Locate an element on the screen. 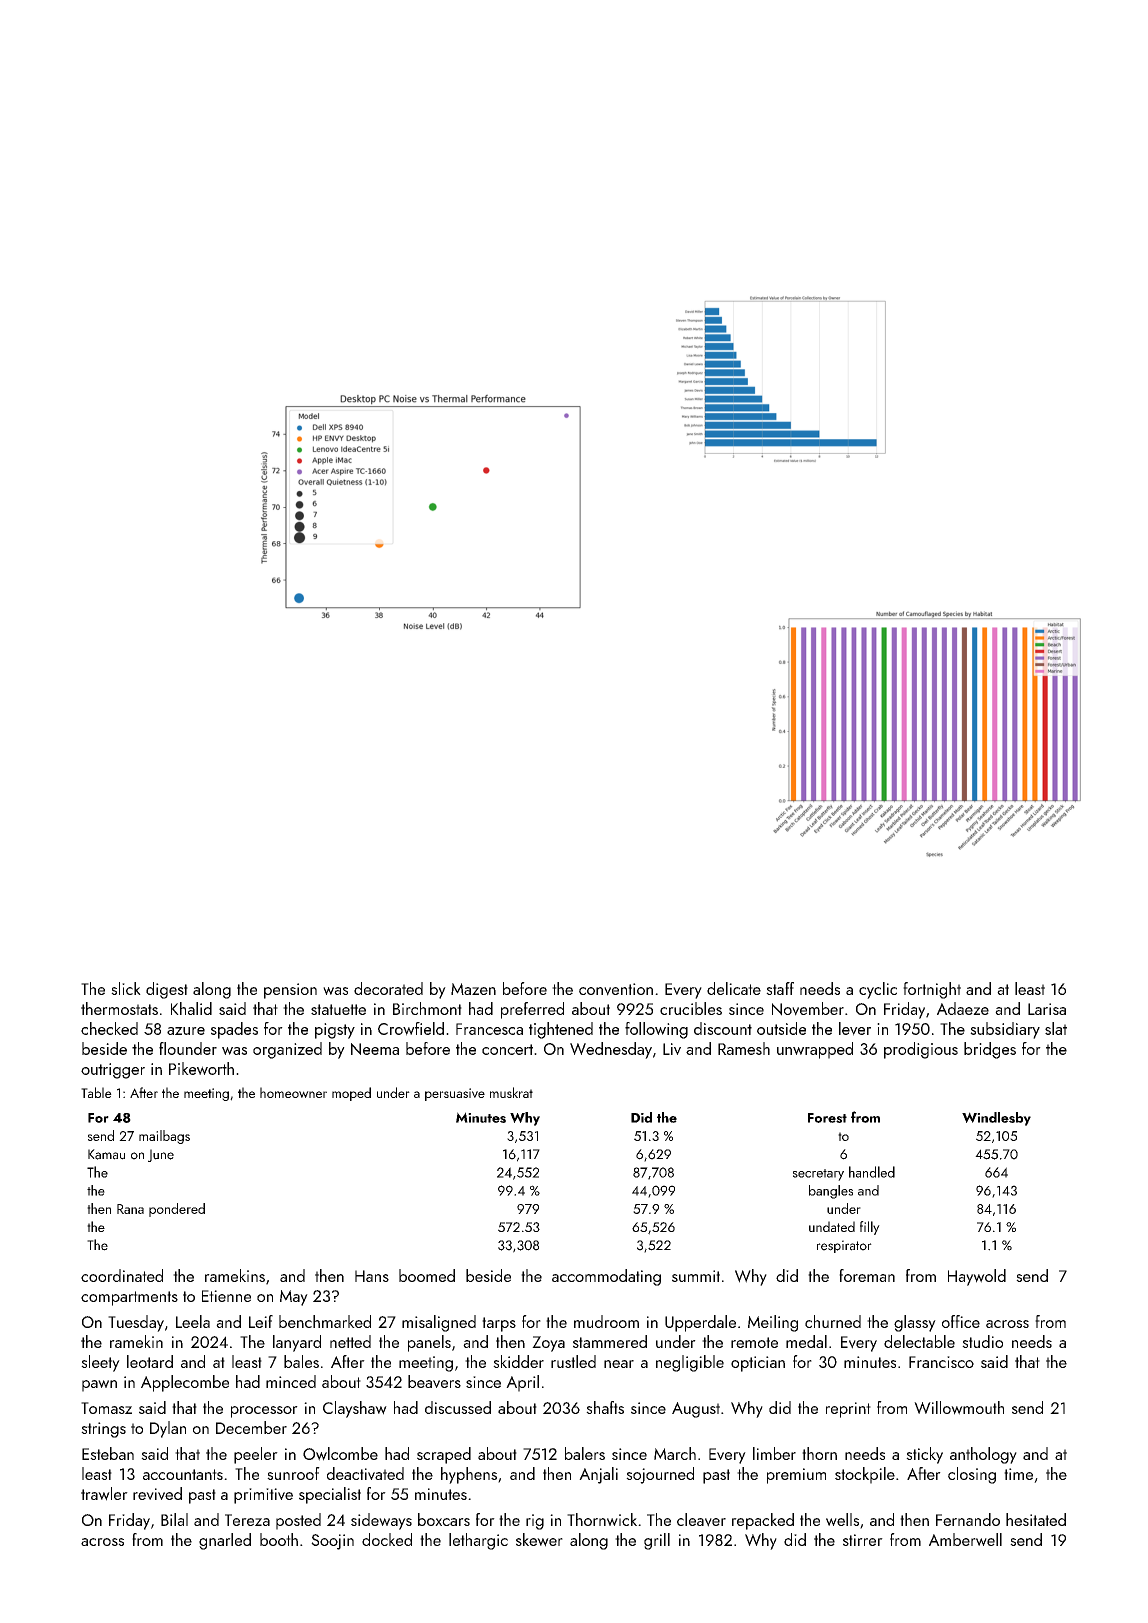  statuette is located at coordinates (338, 1009).
